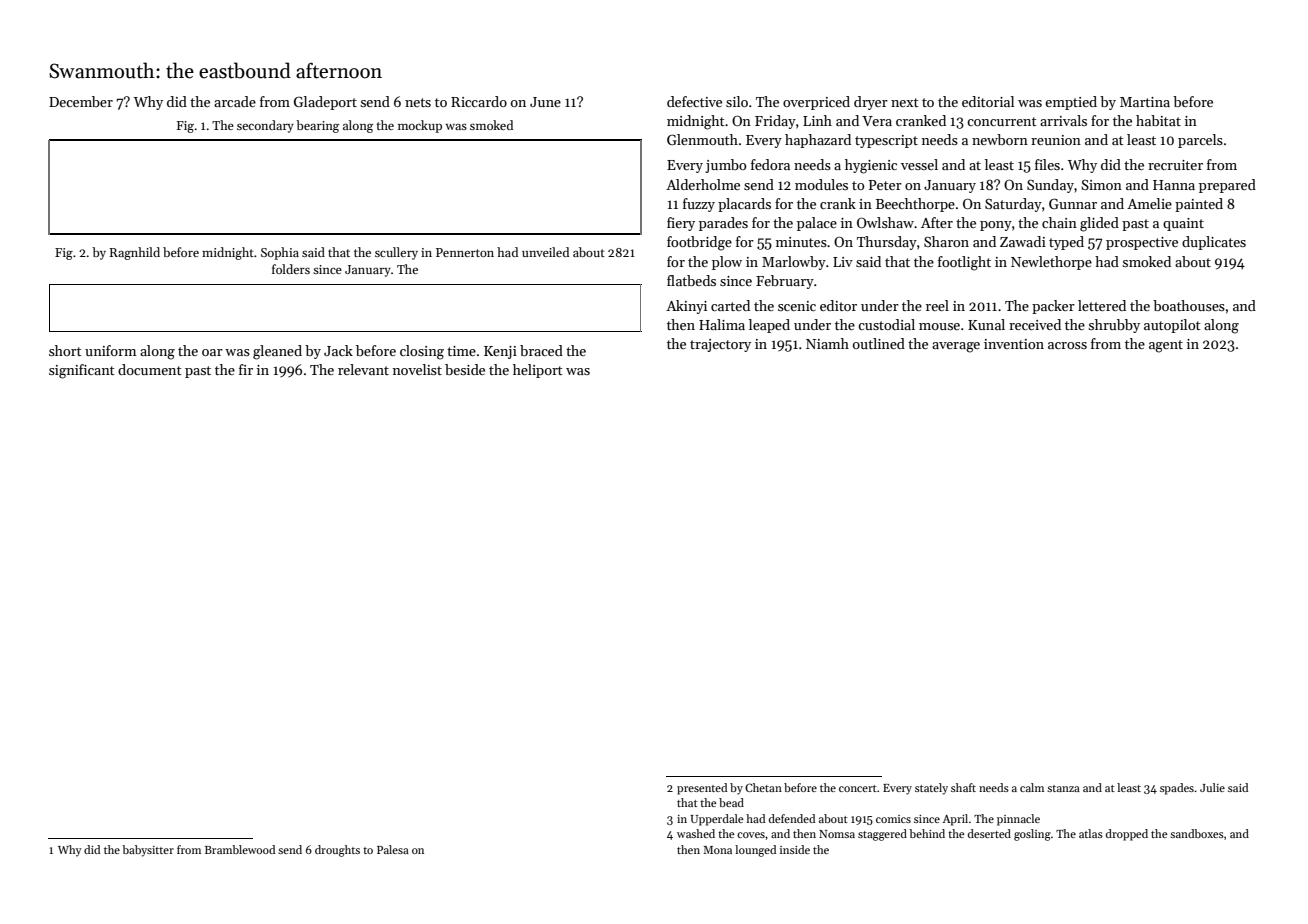 The image size is (1308, 924). Describe the element at coordinates (879, 343) in the screenshot. I see `outlined` at that location.
